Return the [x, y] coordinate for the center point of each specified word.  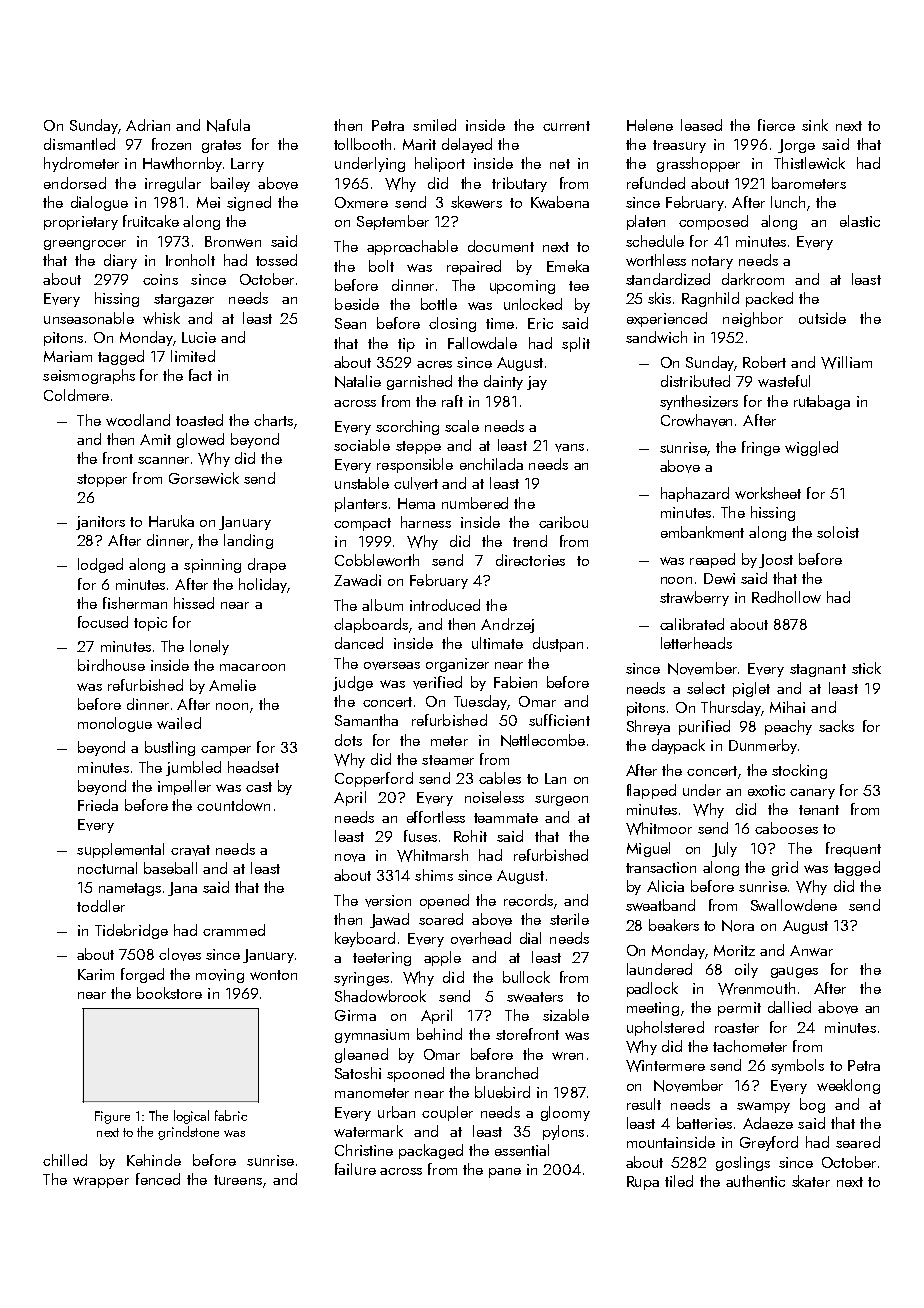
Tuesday [480, 702]
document [501, 246]
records [528, 900]
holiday [263, 585]
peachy [788, 727]
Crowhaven [696, 420]
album [382, 605]
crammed [234, 930]
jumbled [193, 768]
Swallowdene [794, 905]
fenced [158, 1179]
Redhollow [786, 597]
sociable [362, 445]
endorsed [75, 183]
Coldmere [76, 395]
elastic [860, 221]
